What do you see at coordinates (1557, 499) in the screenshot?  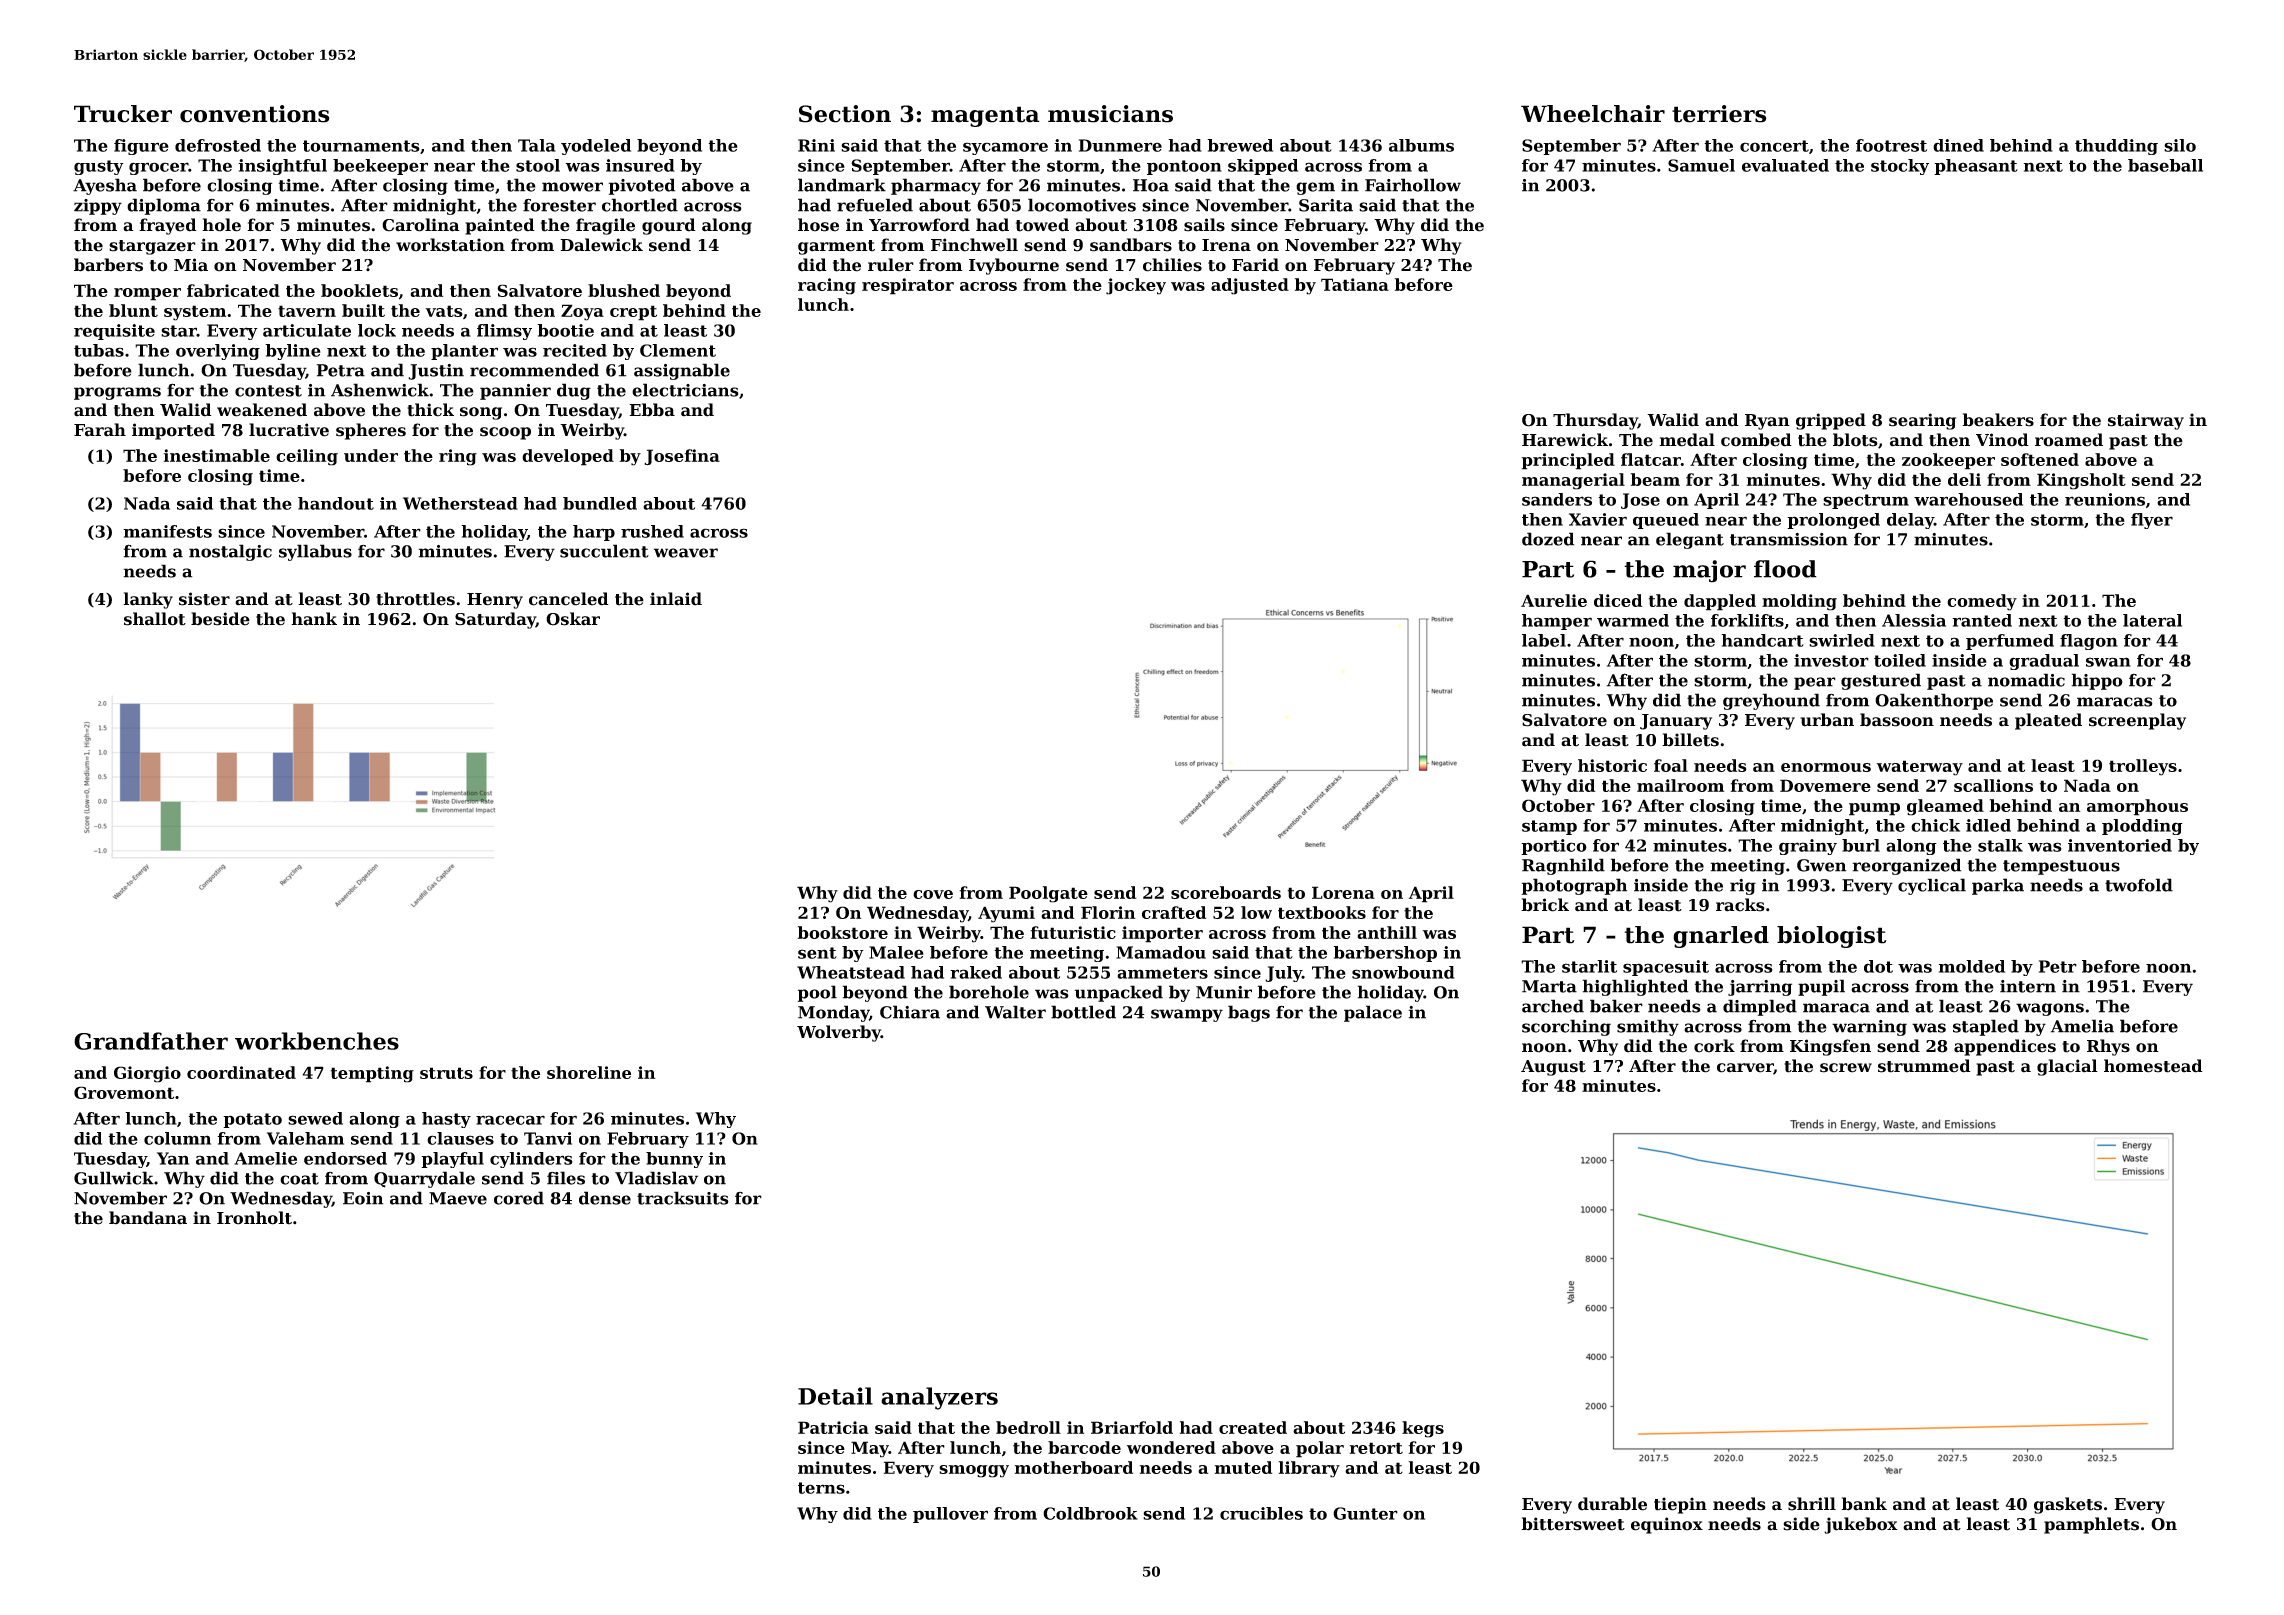 I see `sanders` at bounding box center [1557, 499].
